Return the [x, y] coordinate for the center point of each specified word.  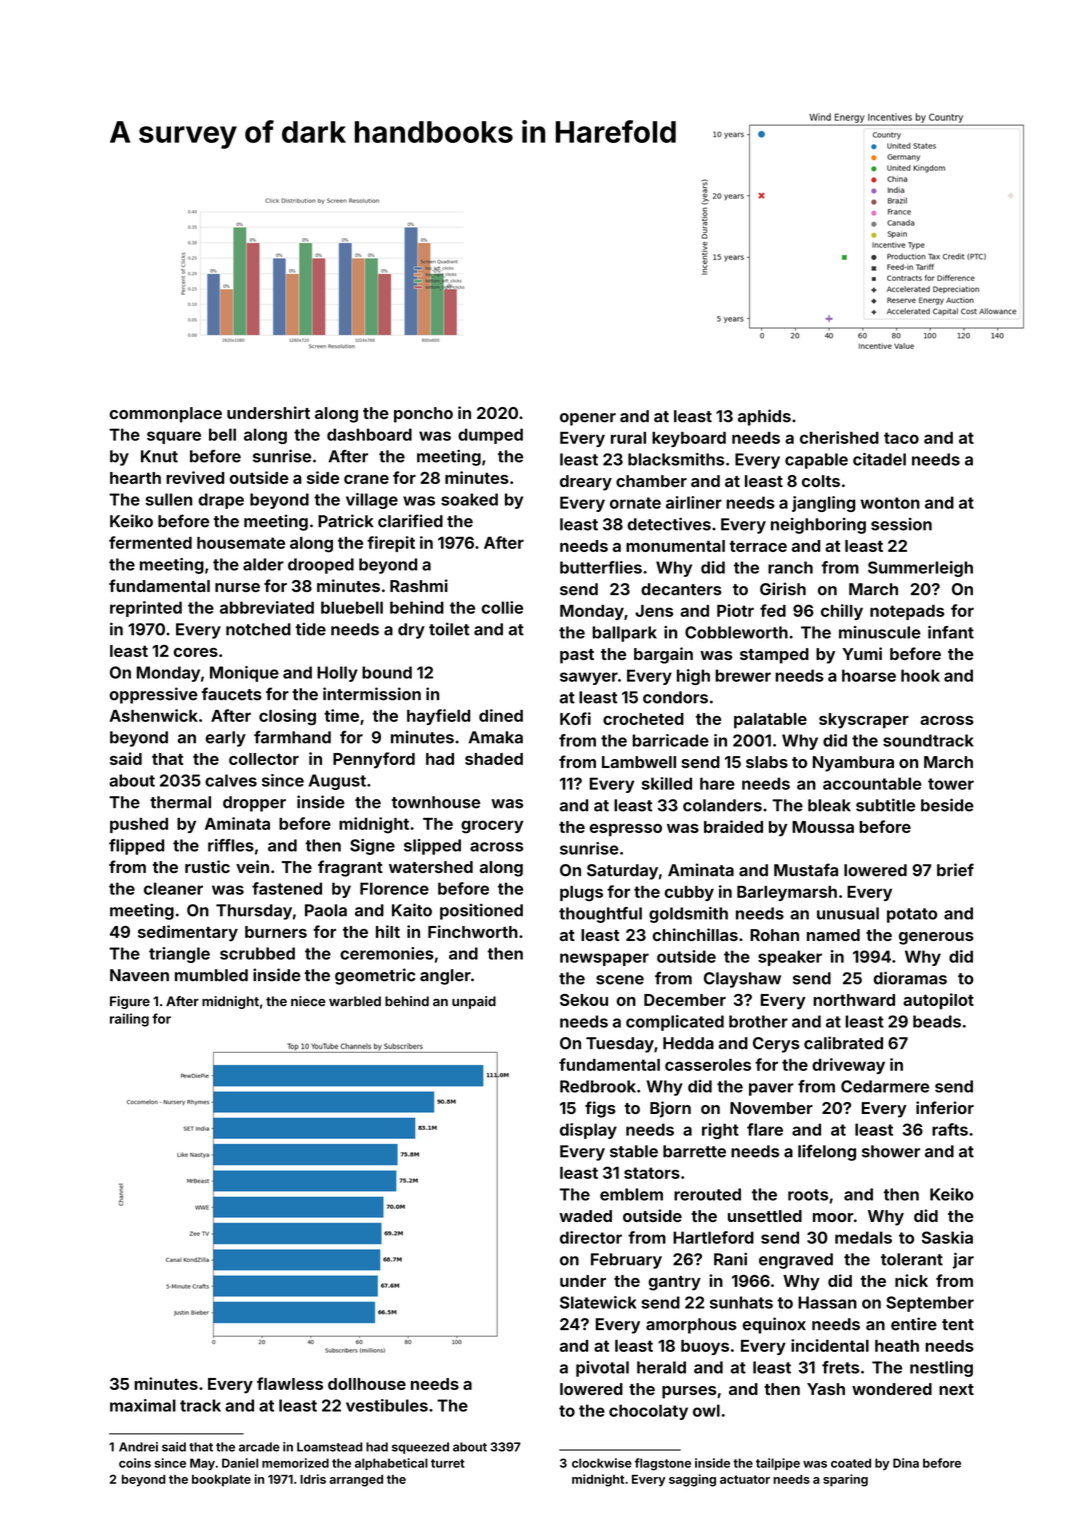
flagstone [663, 1464]
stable [634, 1151]
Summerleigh [920, 569]
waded [585, 1216]
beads [937, 1021]
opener [588, 419]
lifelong [827, 1153]
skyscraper [864, 721]
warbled [355, 1001]
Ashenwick [153, 715]
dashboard [369, 434]
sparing [845, 1480]
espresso [625, 830]
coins [135, 1463]
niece [308, 1001]
